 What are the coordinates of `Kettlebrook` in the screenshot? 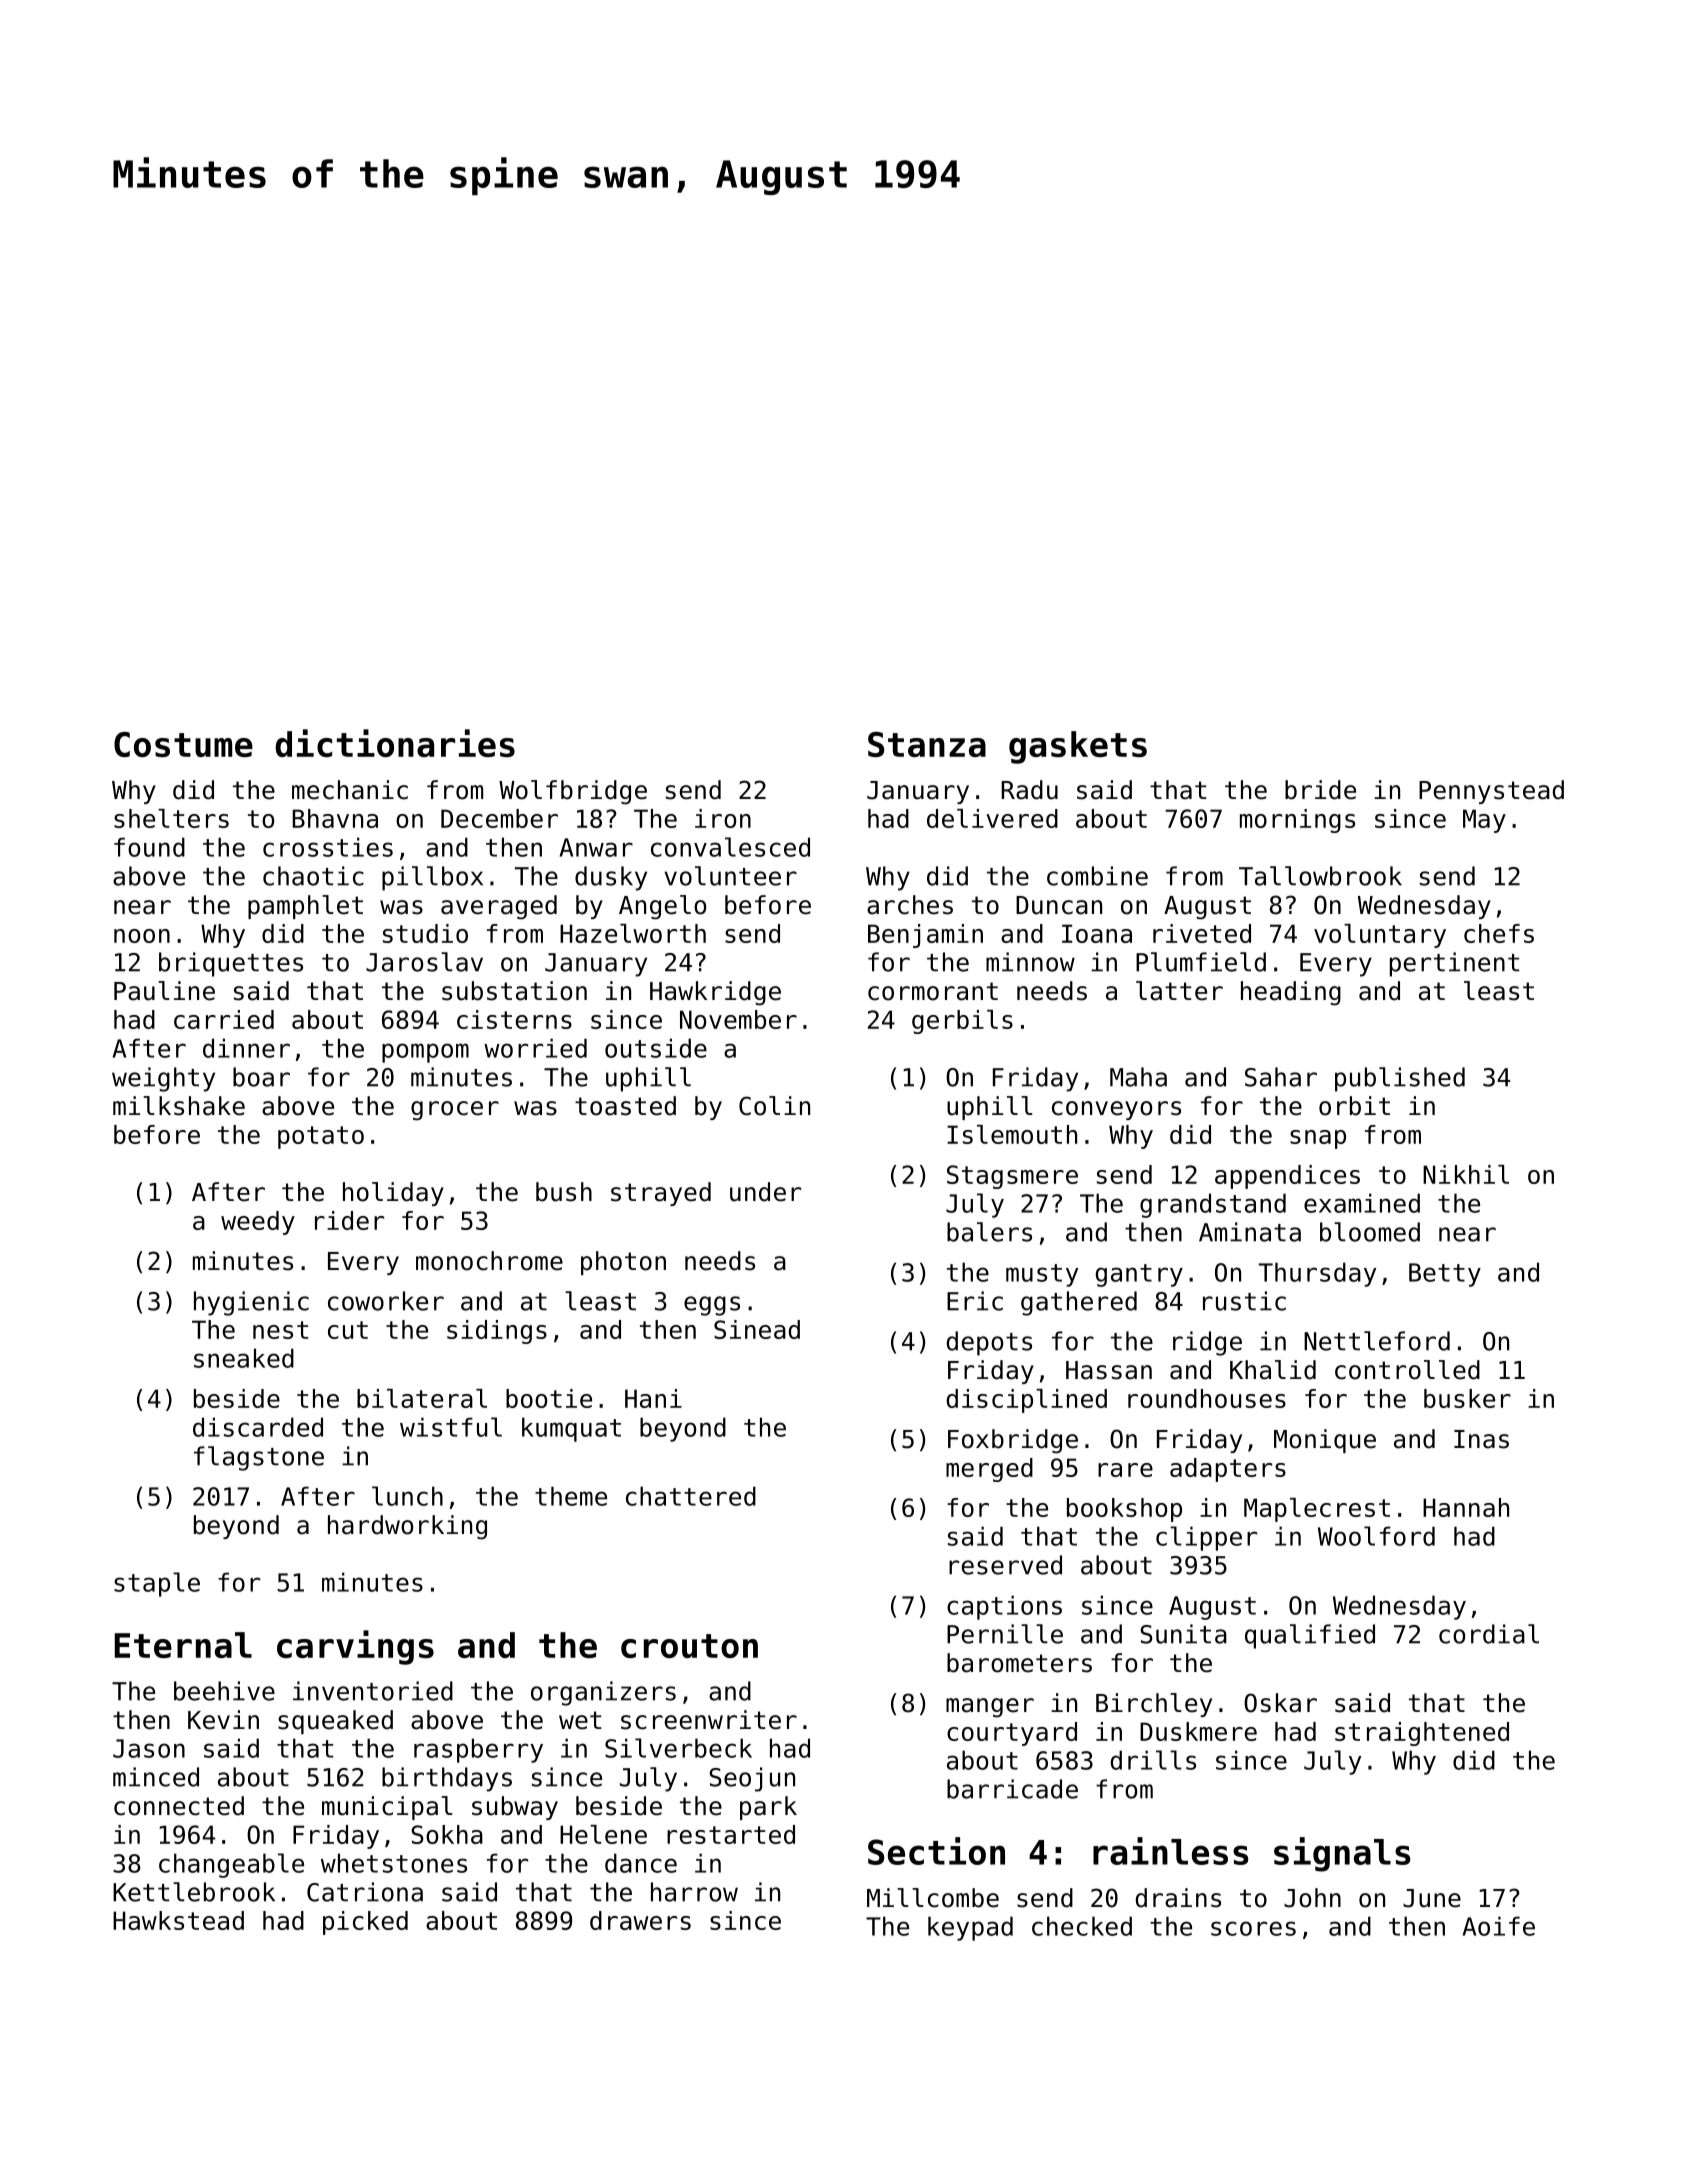 It's located at (194, 1892).
